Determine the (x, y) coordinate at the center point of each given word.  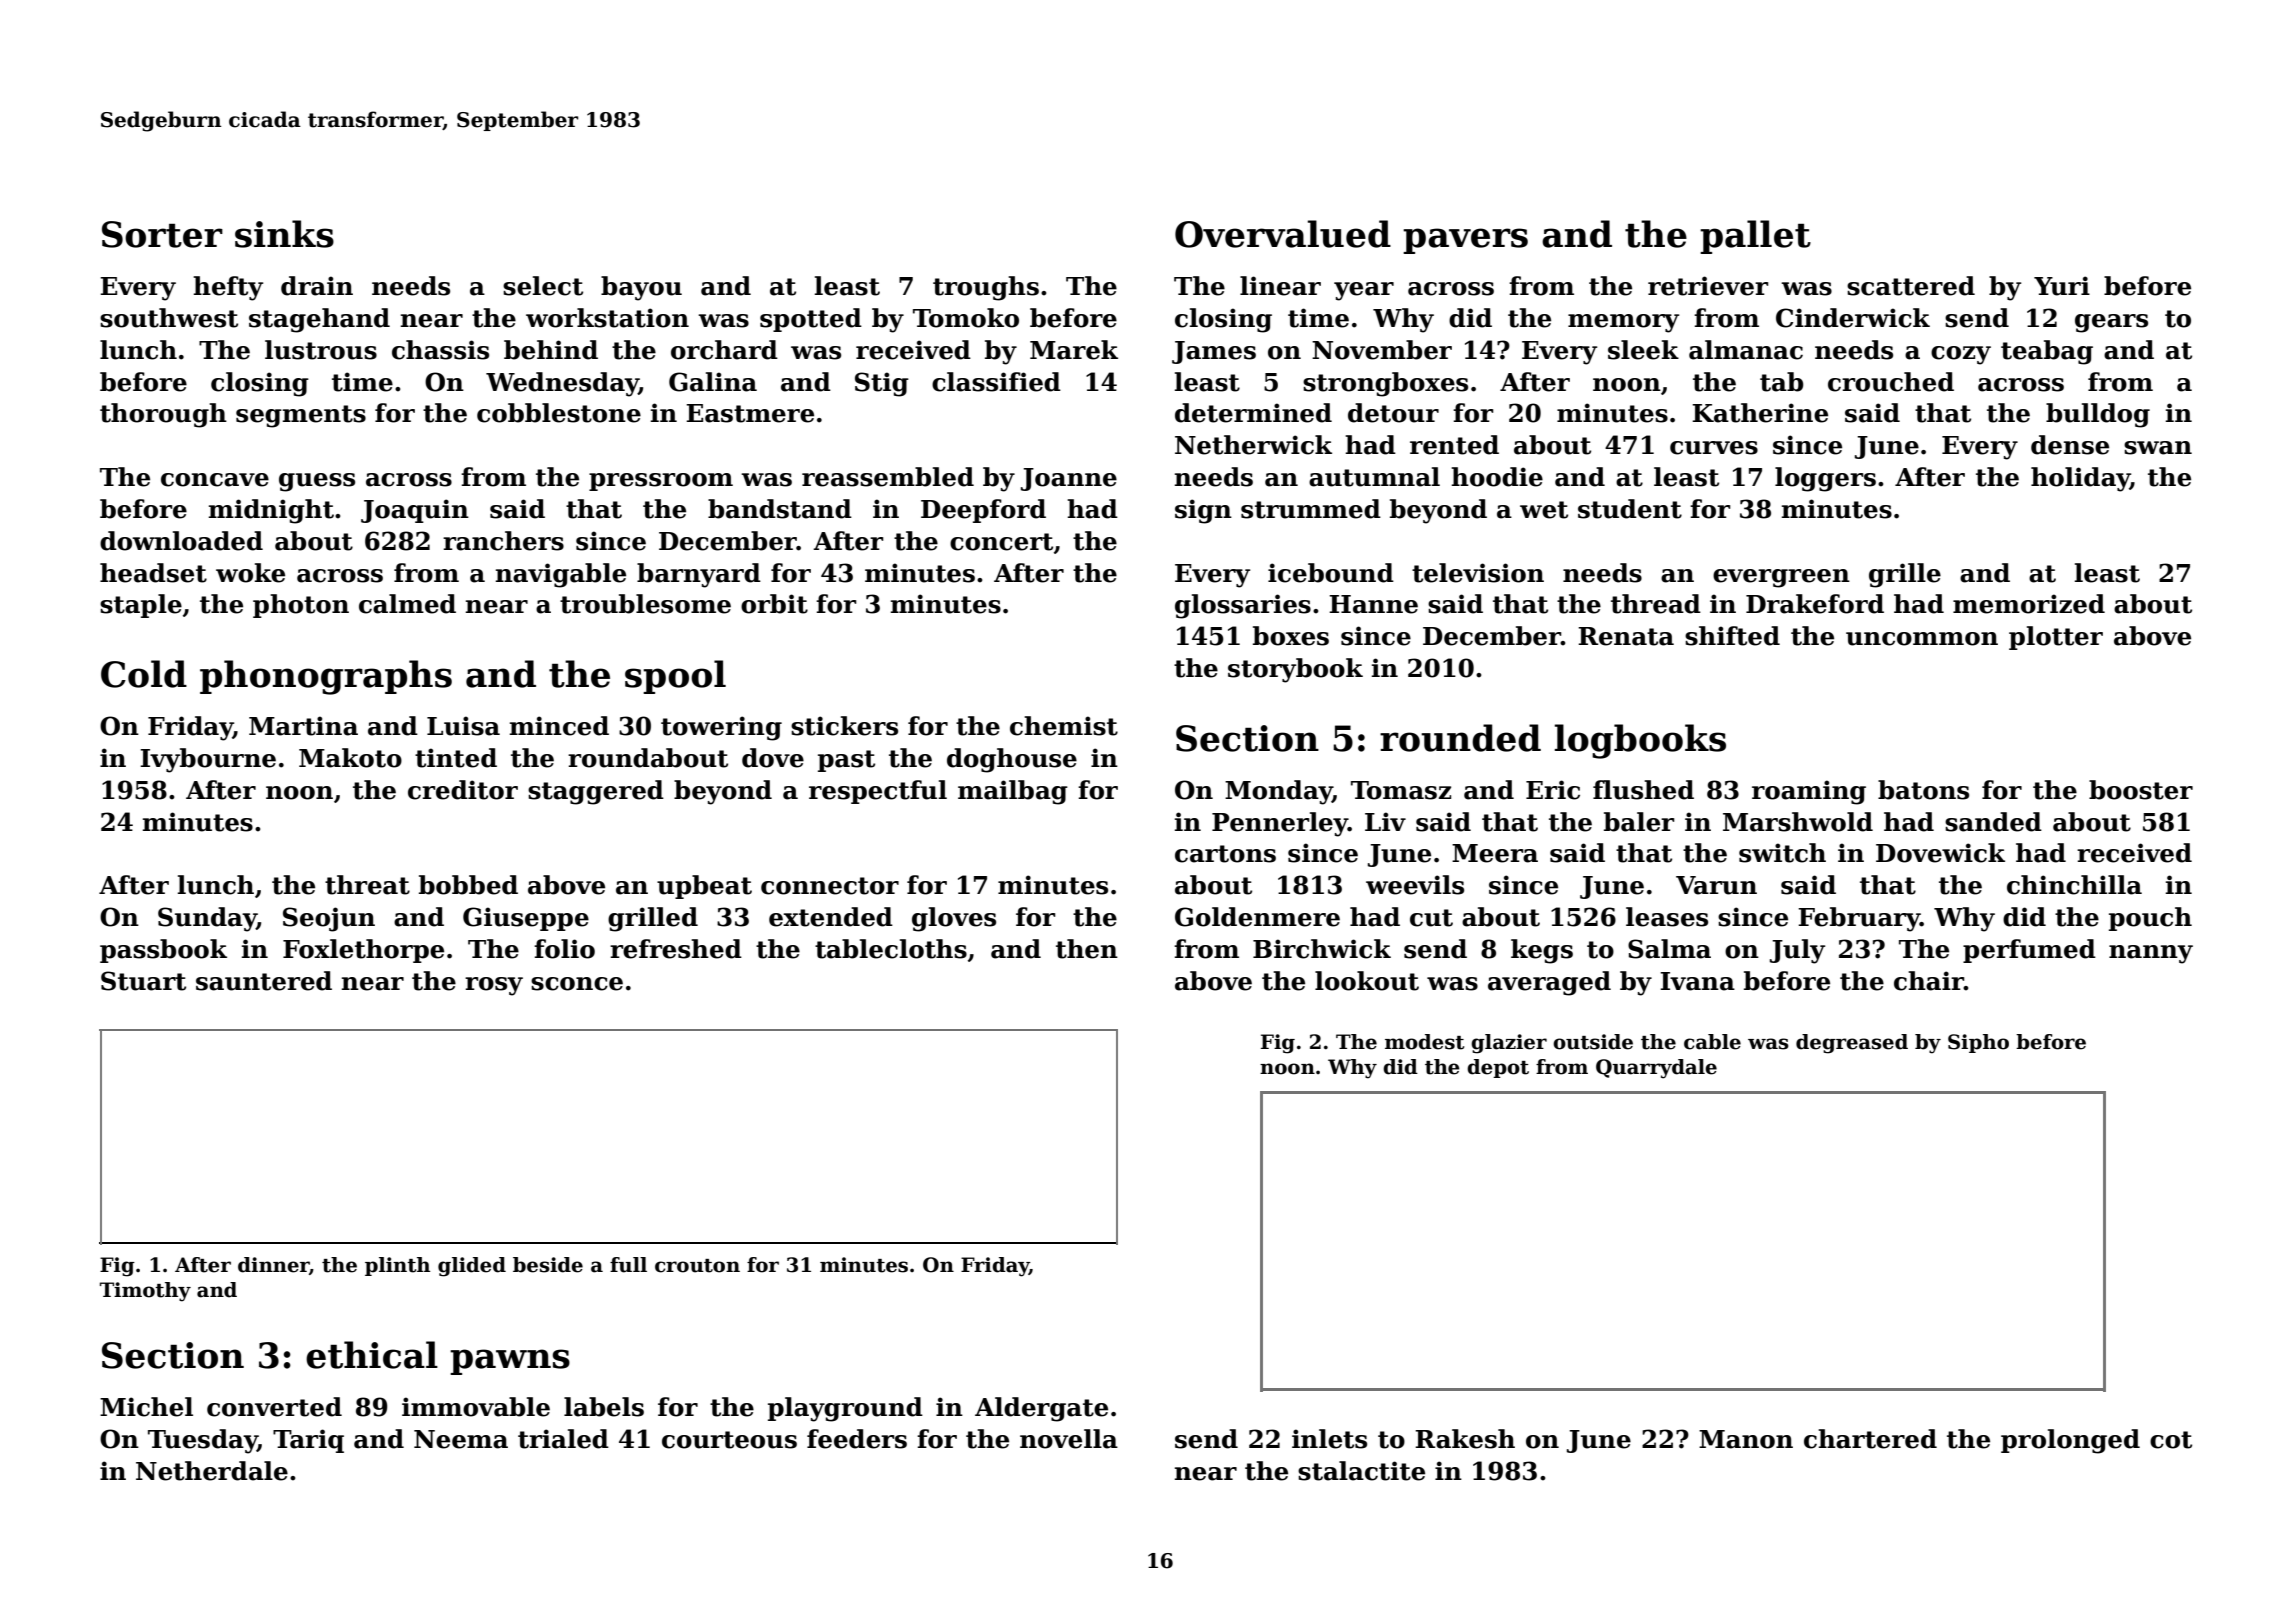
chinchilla (2074, 885)
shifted (1732, 636)
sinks (284, 234)
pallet (1755, 237)
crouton (697, 1266)
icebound (1331, 573)
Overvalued (1283, 234)
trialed (563, 1439)
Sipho (1978, 1043)
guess (317, 482)
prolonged (2070, 1441)
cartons (1225, 854)
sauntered (264, 981)
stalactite (1361, 1471)
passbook (163, 951)
